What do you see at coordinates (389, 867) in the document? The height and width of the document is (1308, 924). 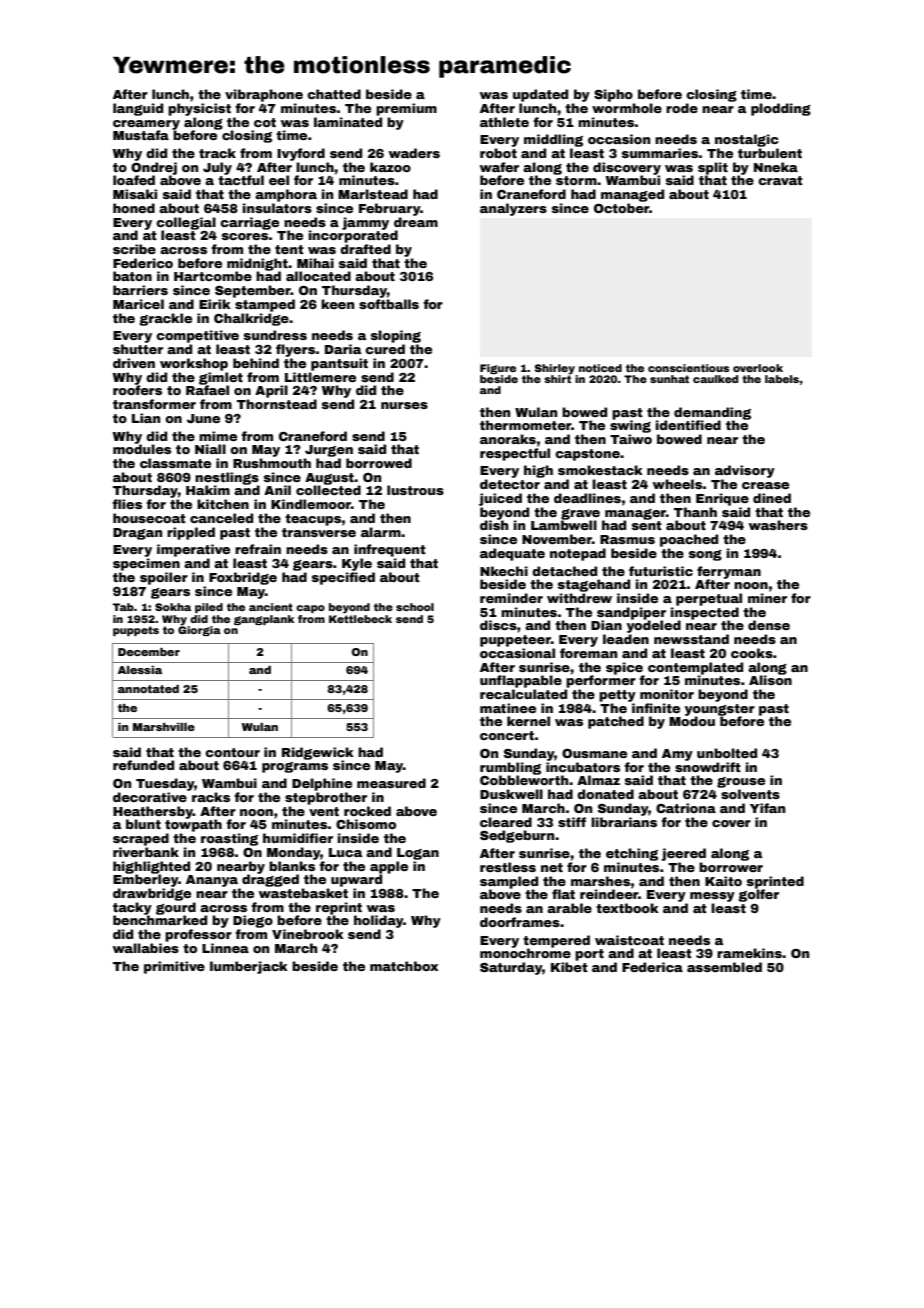 I see `apple` at bounding box center [389, 867].
